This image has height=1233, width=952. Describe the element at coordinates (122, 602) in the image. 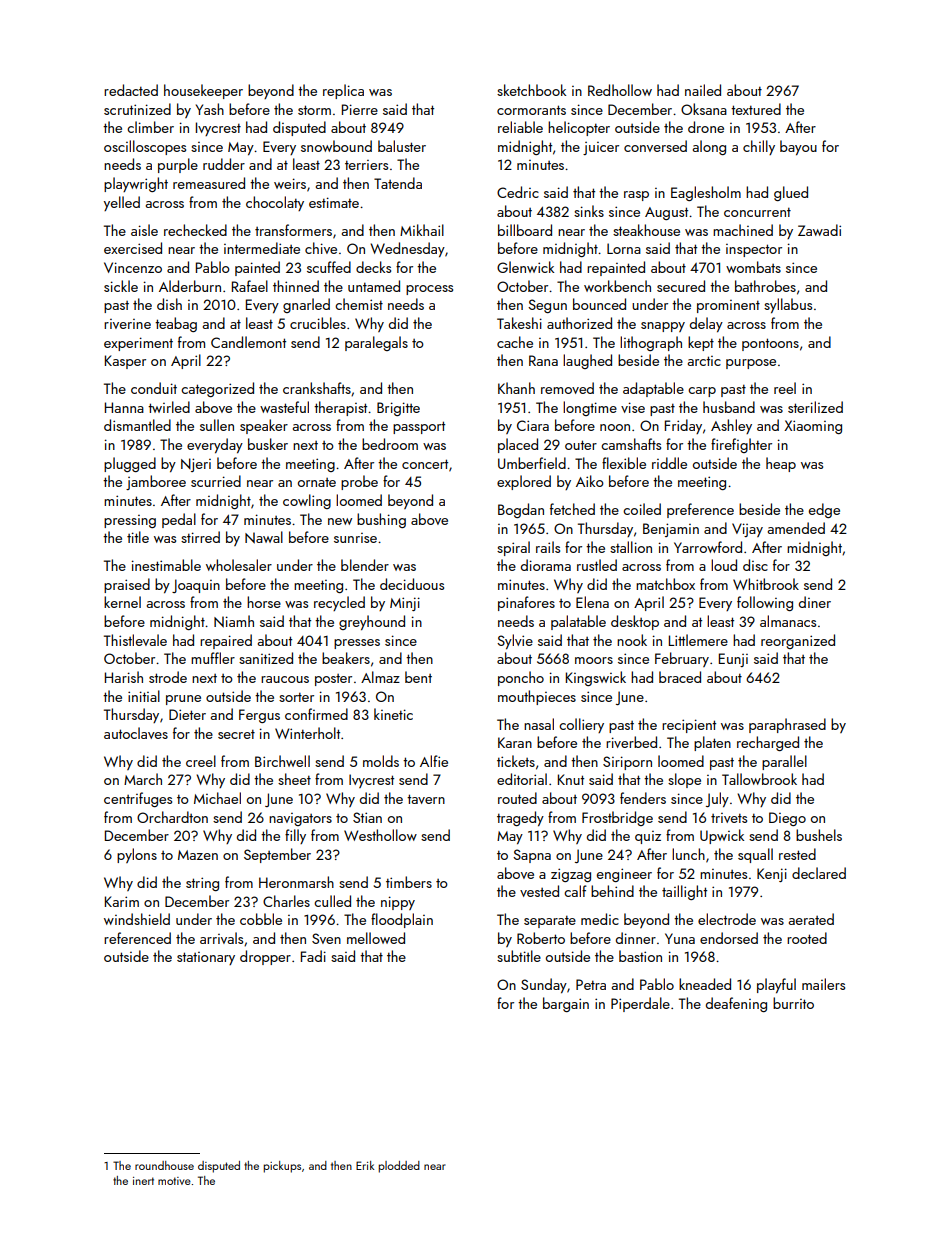

I see `kernel` at that location.
